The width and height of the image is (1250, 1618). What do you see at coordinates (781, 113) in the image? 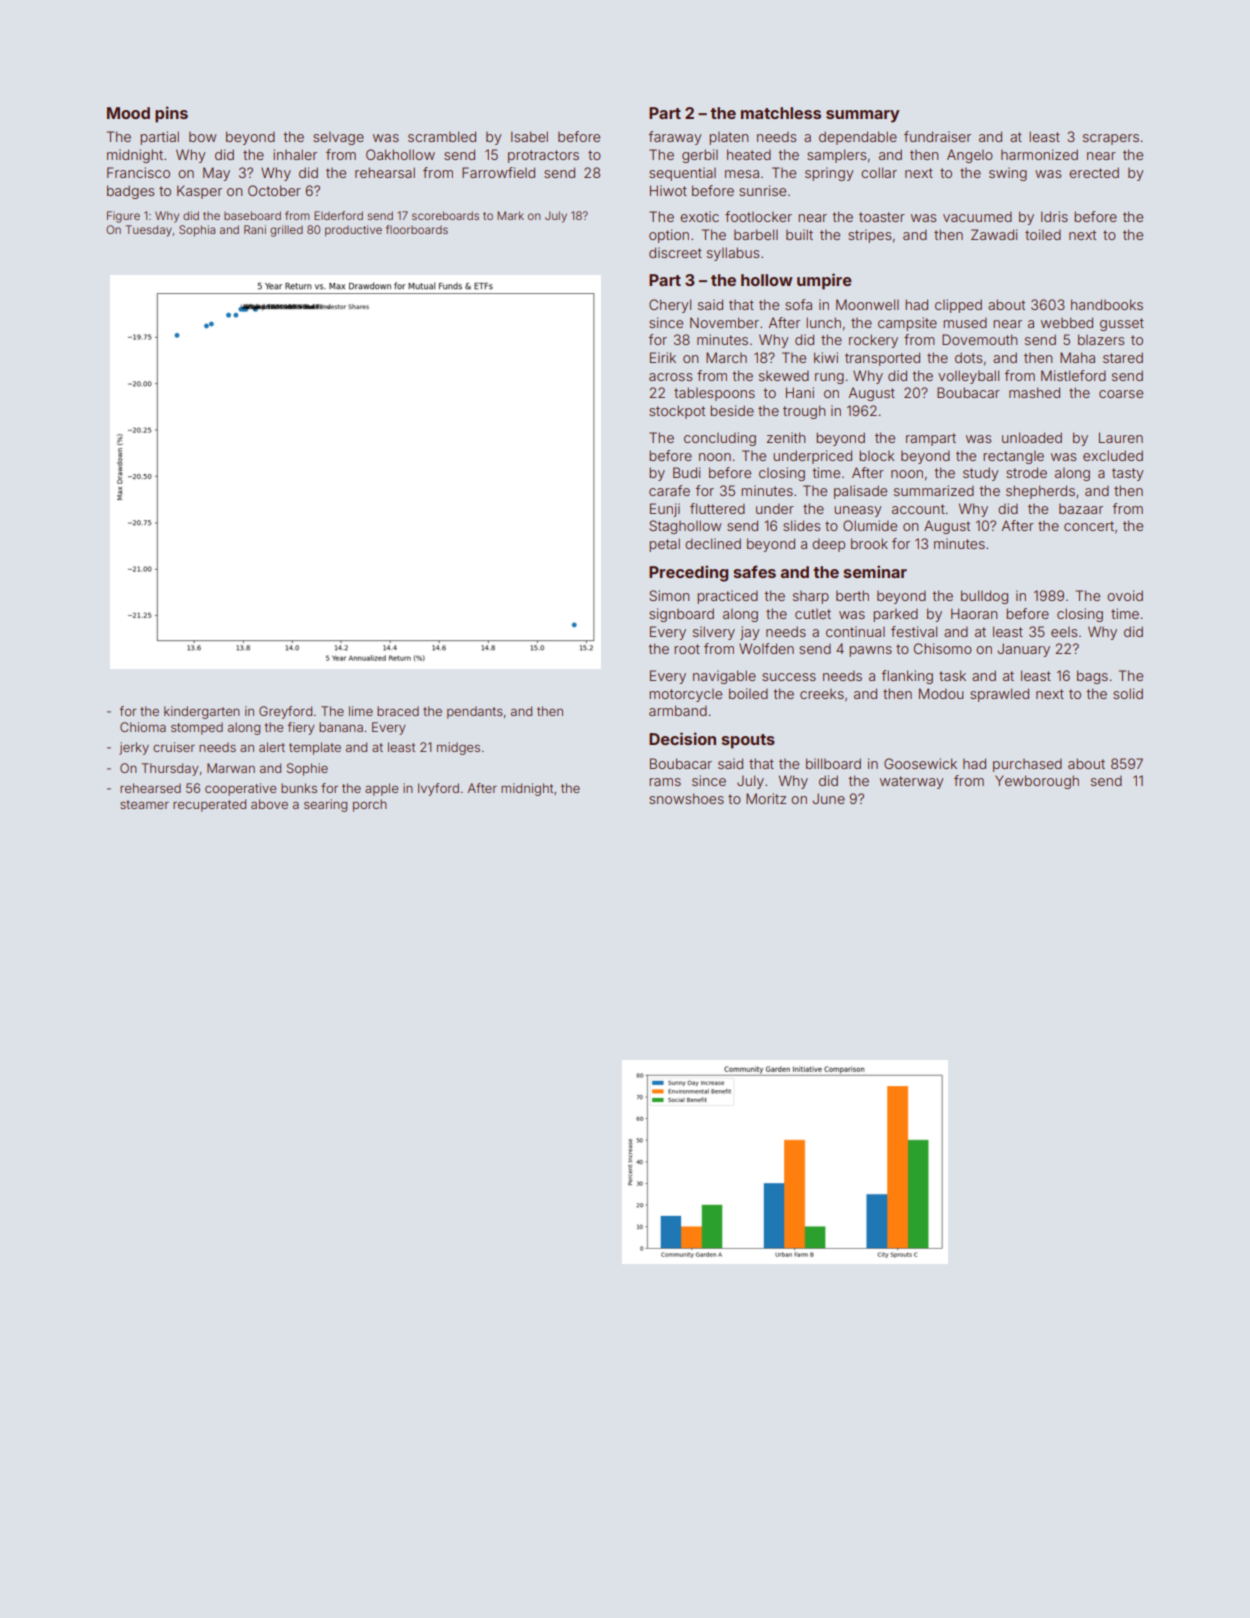
I see `matchless` at bounding box center [781, 113].
